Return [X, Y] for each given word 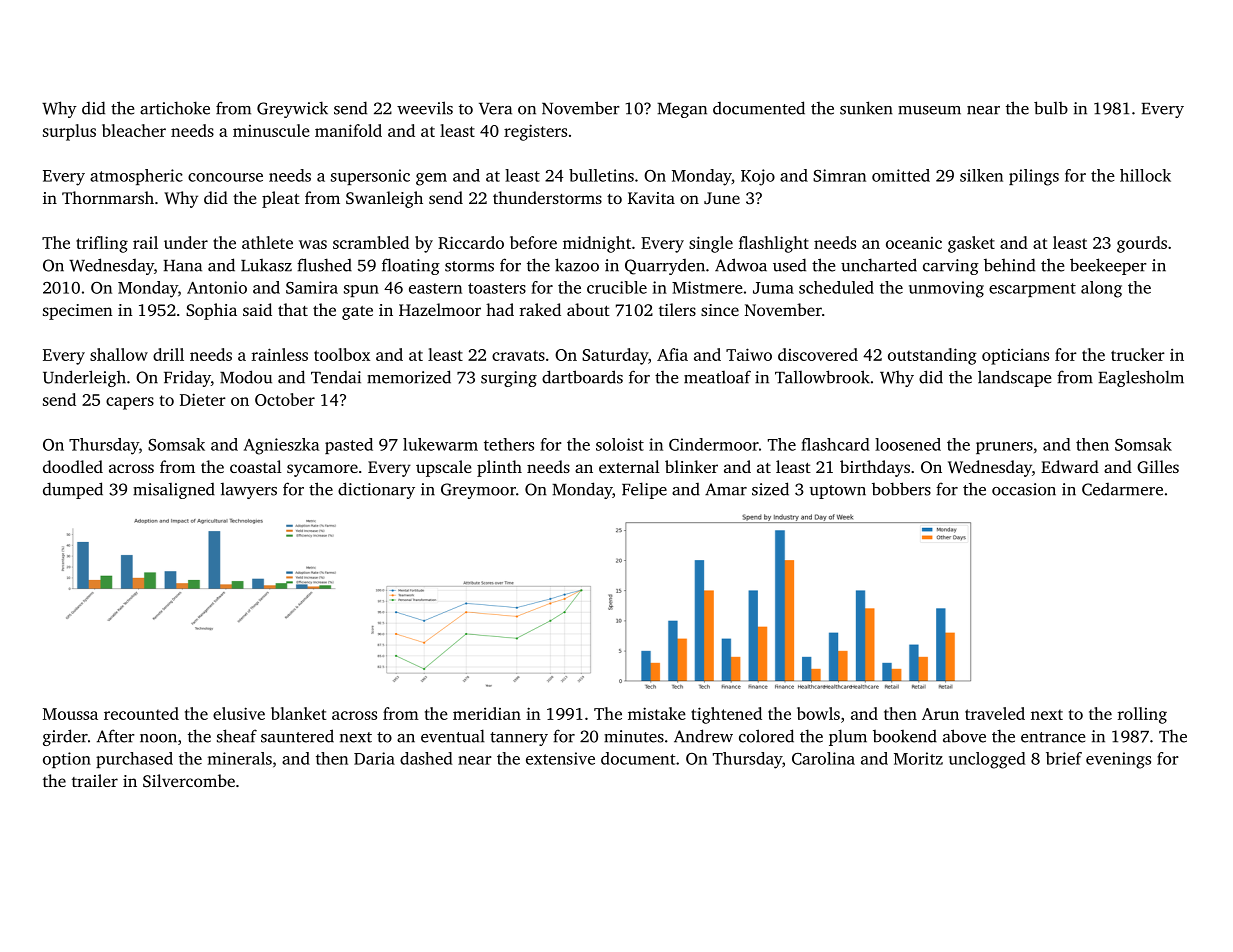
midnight [597, 244]
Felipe [644, 490]
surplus [69, 132]
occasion [1024, 489]
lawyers [249, 491]
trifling [102, 244]
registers [535, 132]
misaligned [174, 491]
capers [130, 403]
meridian [487, 713]
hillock [1145, 175]
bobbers [901, 489]
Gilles [1158, 467]
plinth [499, 468]
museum [929, 110]
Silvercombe [189, 781]
